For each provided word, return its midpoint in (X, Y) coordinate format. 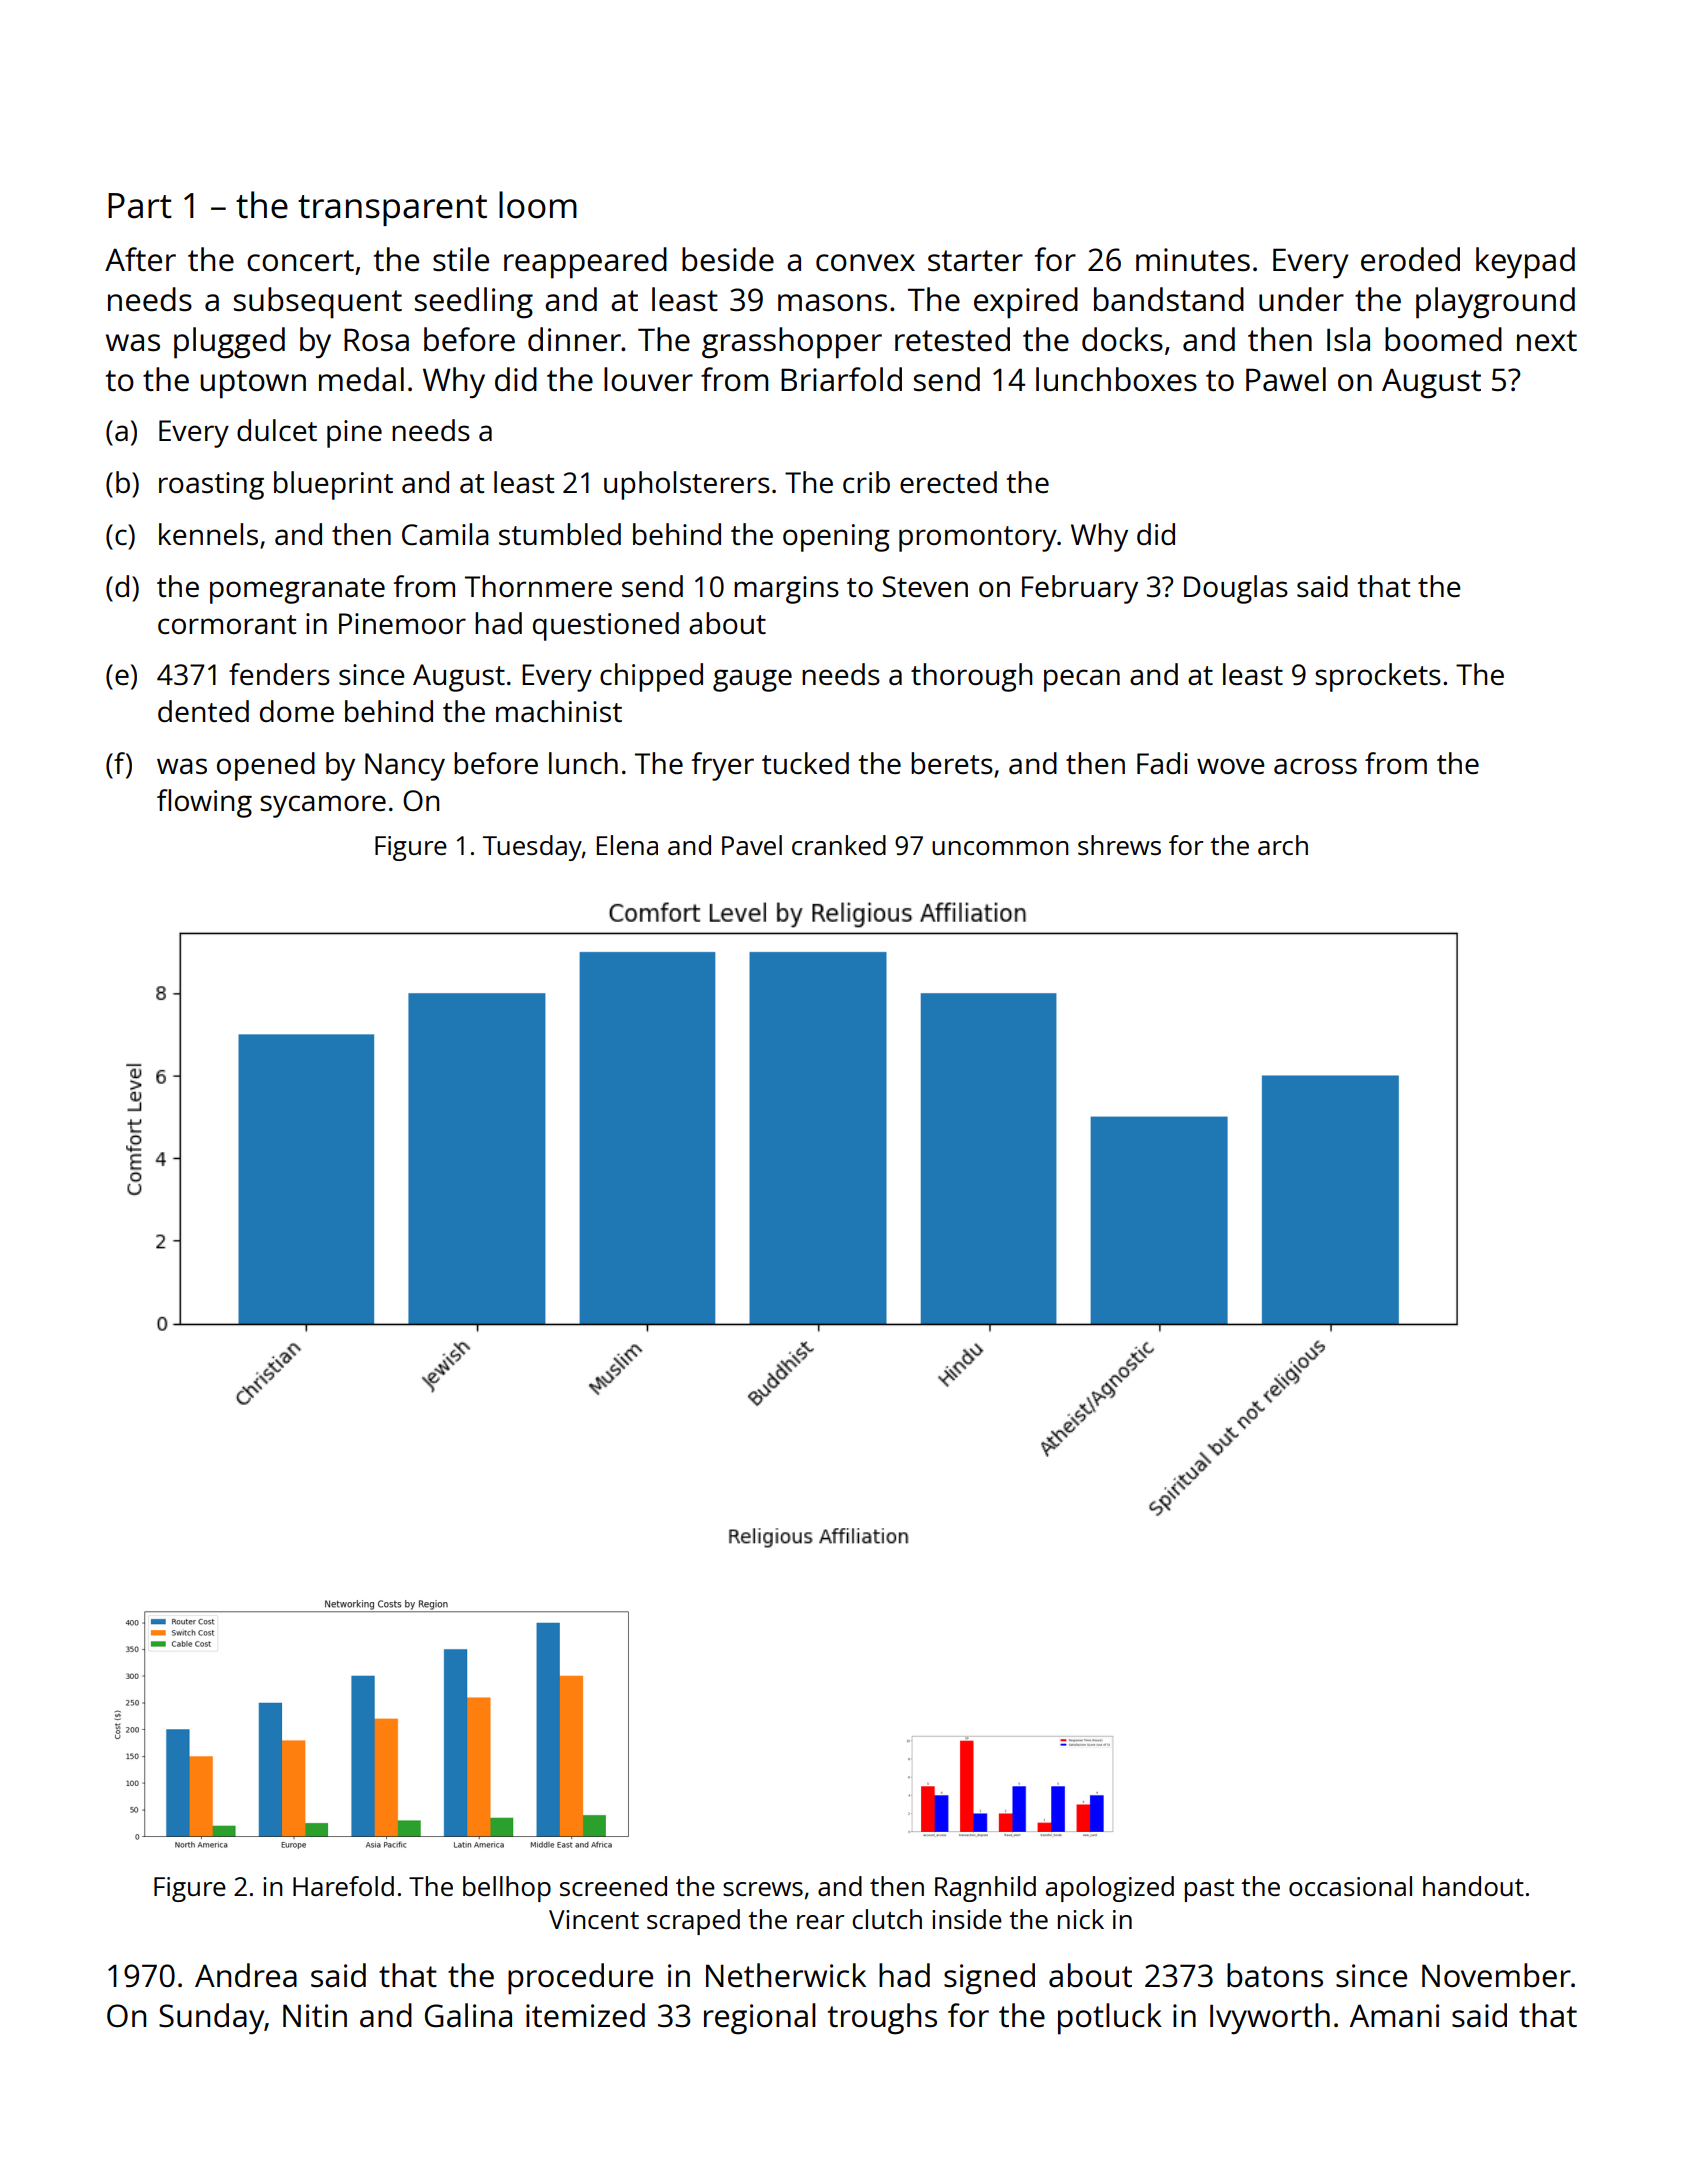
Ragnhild (985, 1889)
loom (538, 205)
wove (1230, 766)
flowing (204, 803)
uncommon (1000, 848)
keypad (1525, 263)
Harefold (343, 1886)
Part (140, 206)
